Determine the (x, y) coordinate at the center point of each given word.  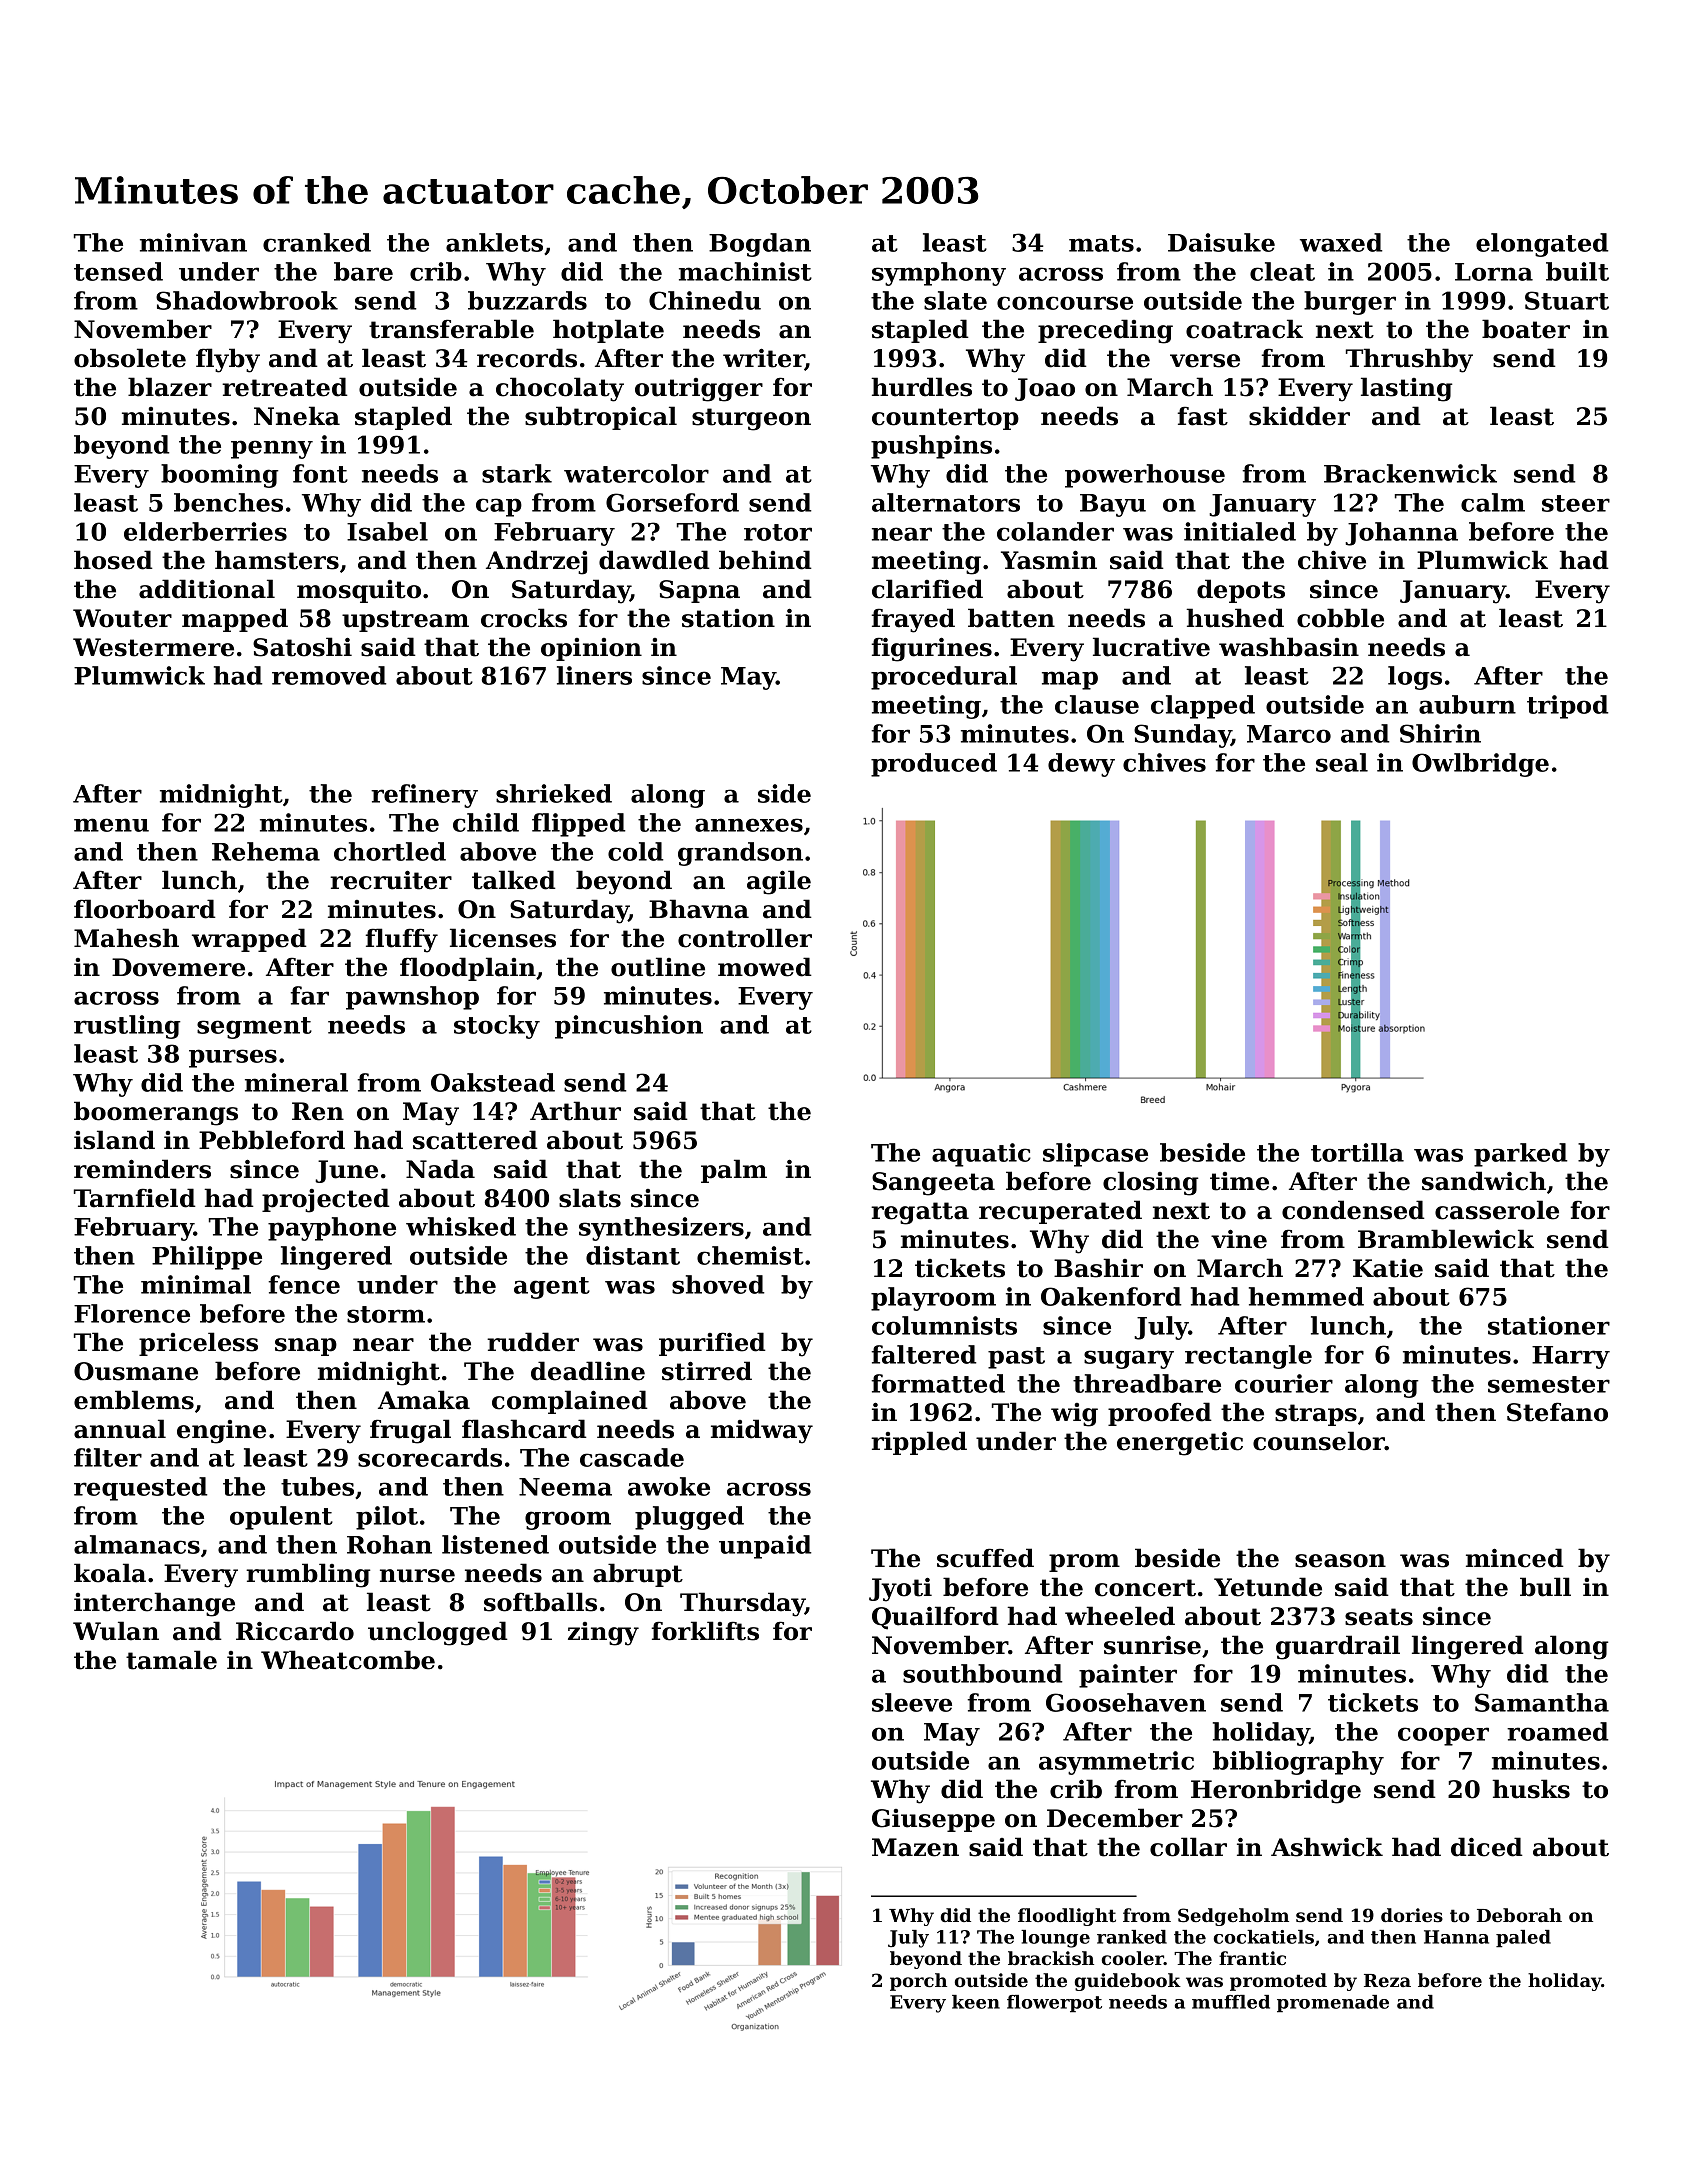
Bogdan (760, 245)
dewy (1081, 765)
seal (1342, 762)
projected (326, 1200)
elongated (1542, 245)
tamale (171, 1660)
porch (918, 1982)
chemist (750, 1255)
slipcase (1095, 1155)
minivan (193, 242)
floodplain (468, 969)
